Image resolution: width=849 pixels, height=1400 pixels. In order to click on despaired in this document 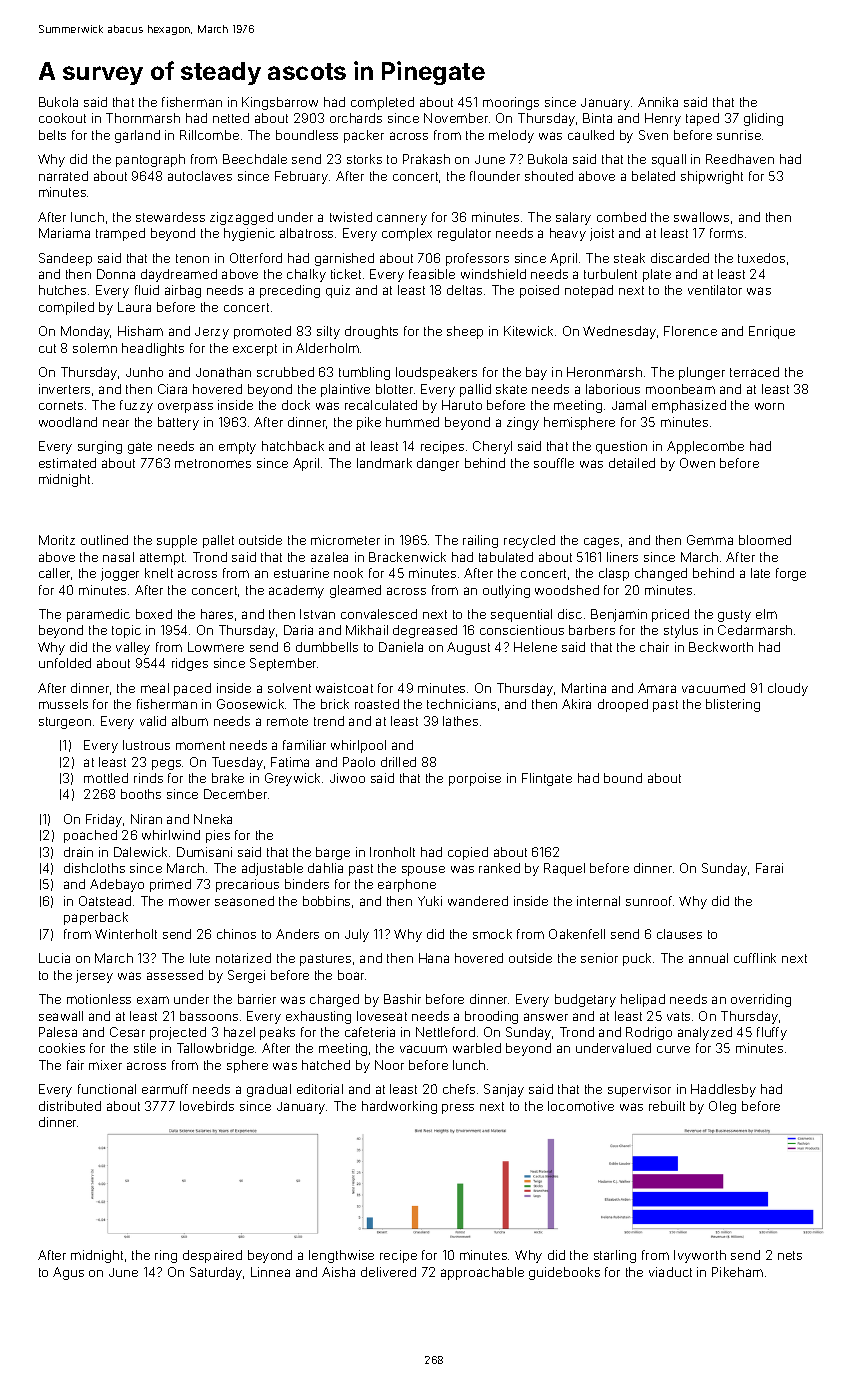, I will do `click(212, 1256)`.
